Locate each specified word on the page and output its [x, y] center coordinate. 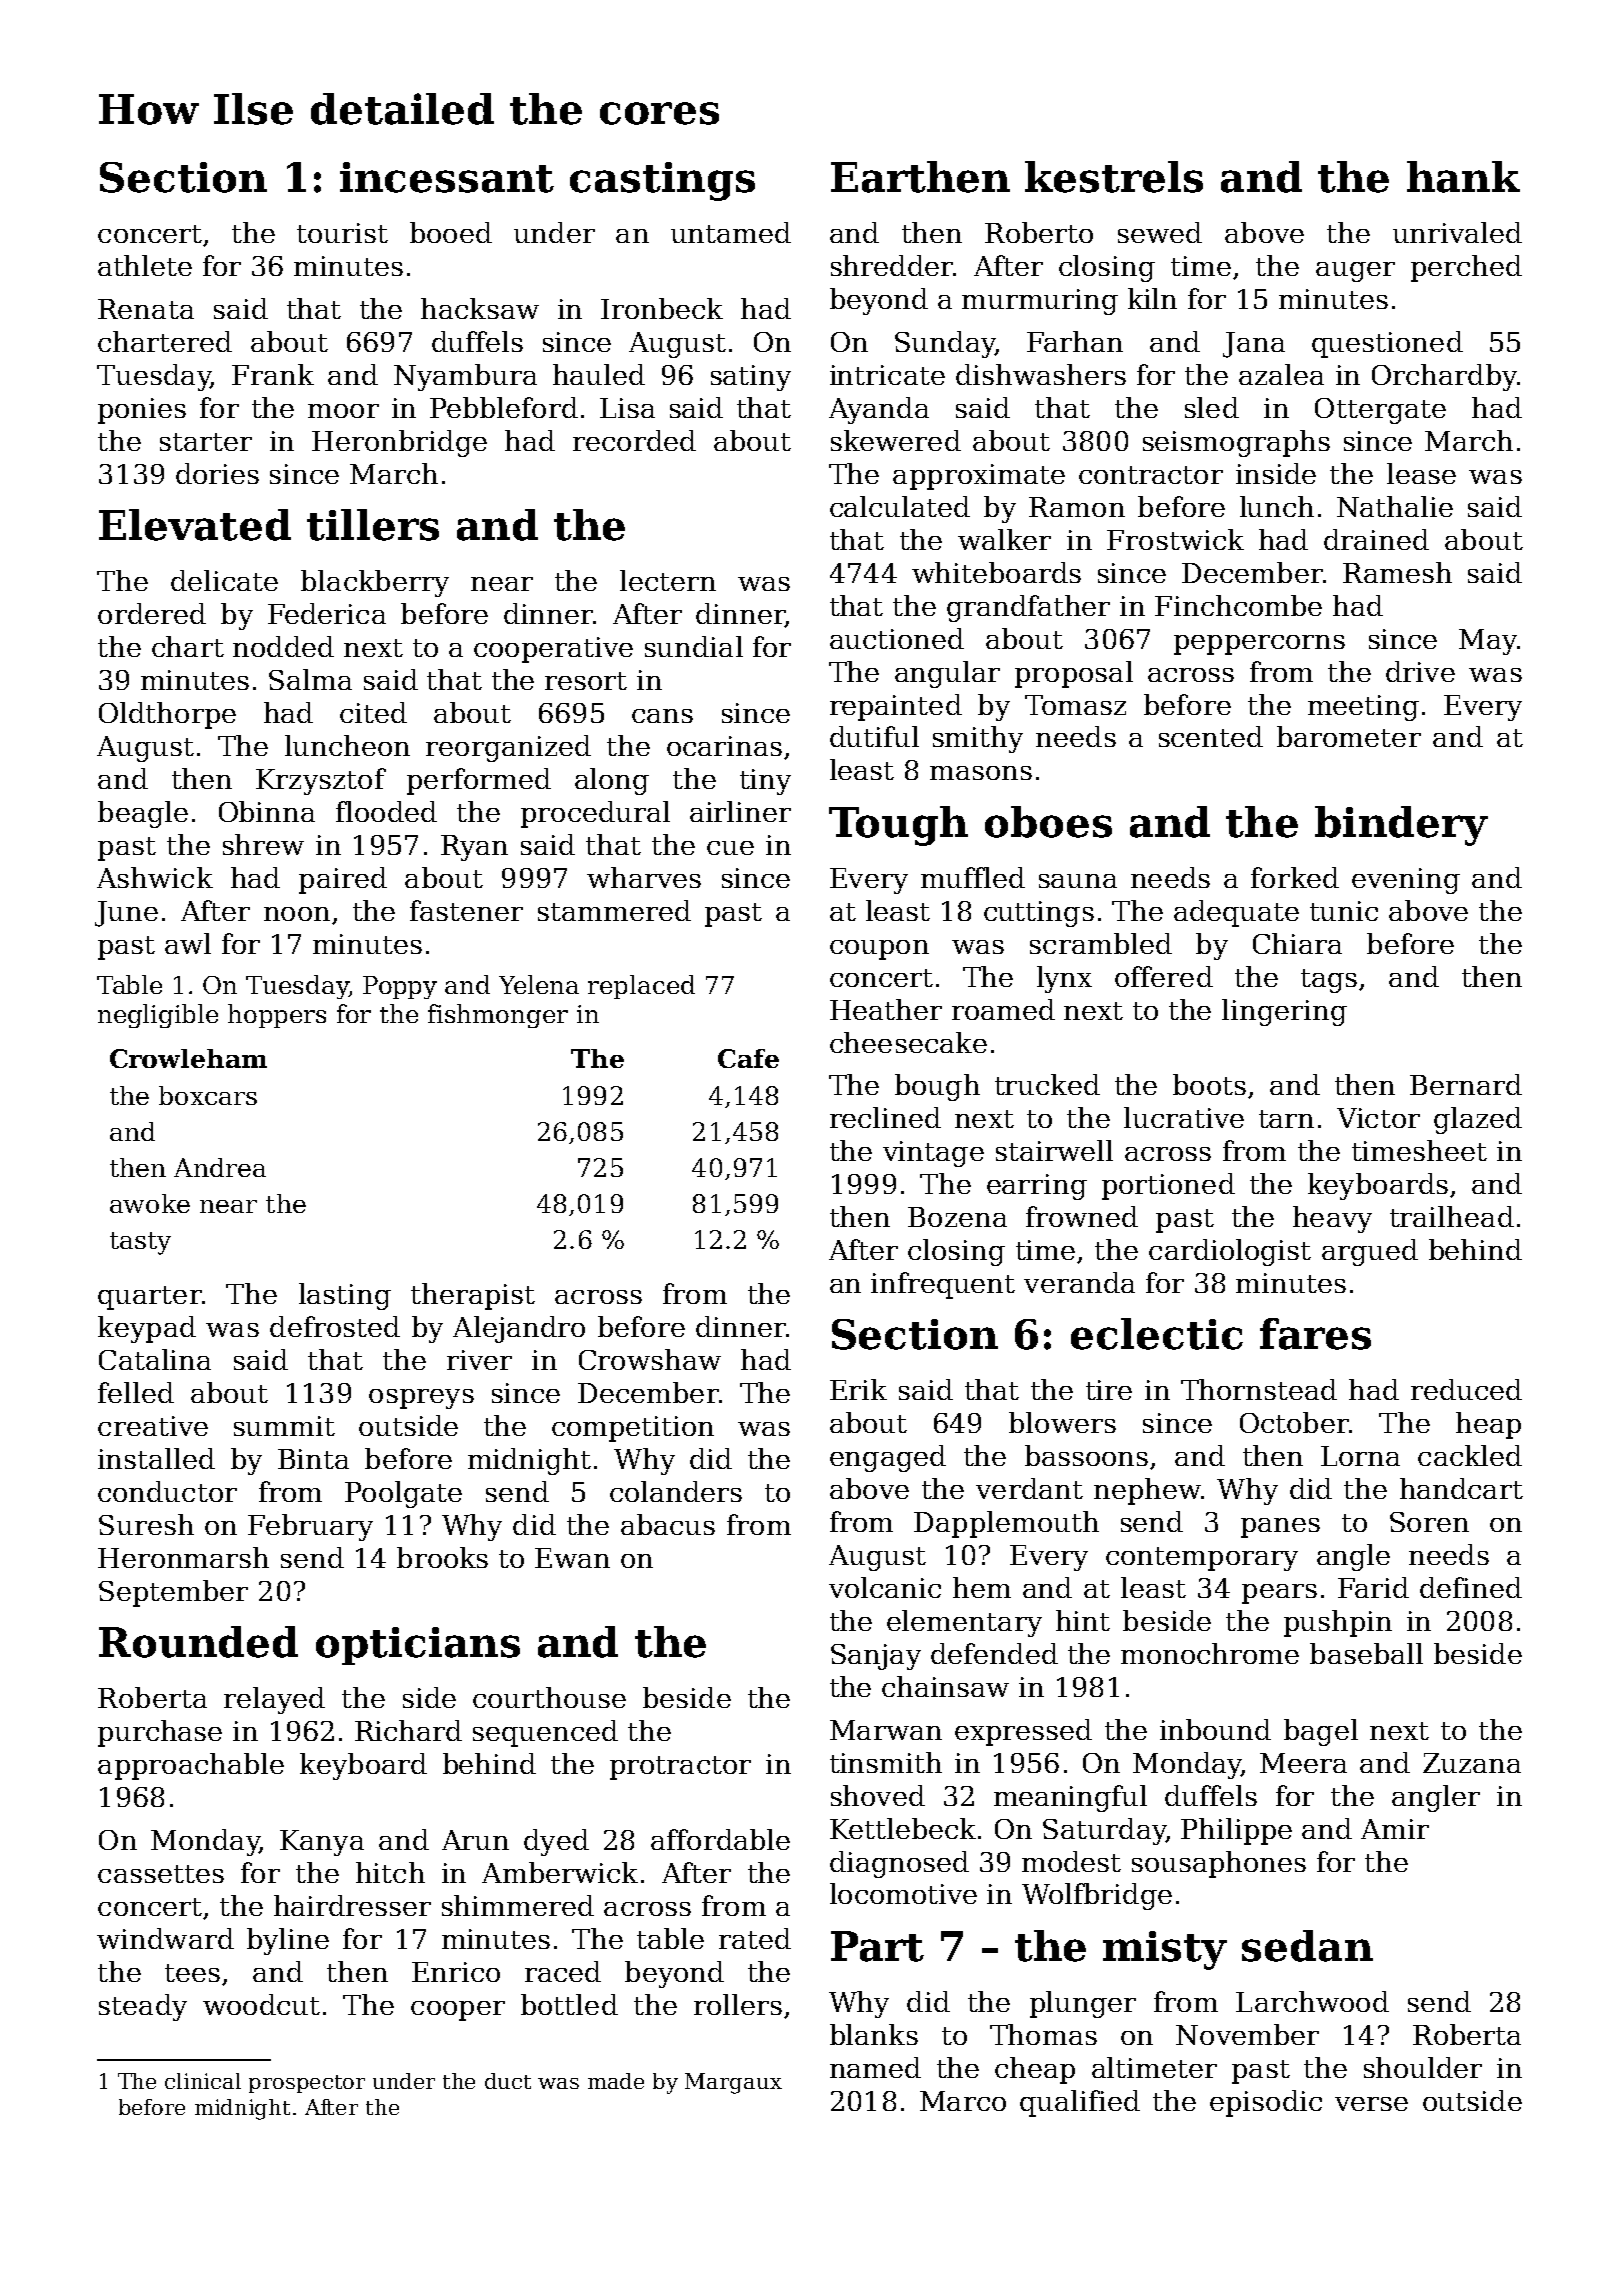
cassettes [161, 1874]
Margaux [733, 2083]
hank [1463, 177]
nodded [283, 646]
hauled [599, 374]
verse [1371, 2104]
